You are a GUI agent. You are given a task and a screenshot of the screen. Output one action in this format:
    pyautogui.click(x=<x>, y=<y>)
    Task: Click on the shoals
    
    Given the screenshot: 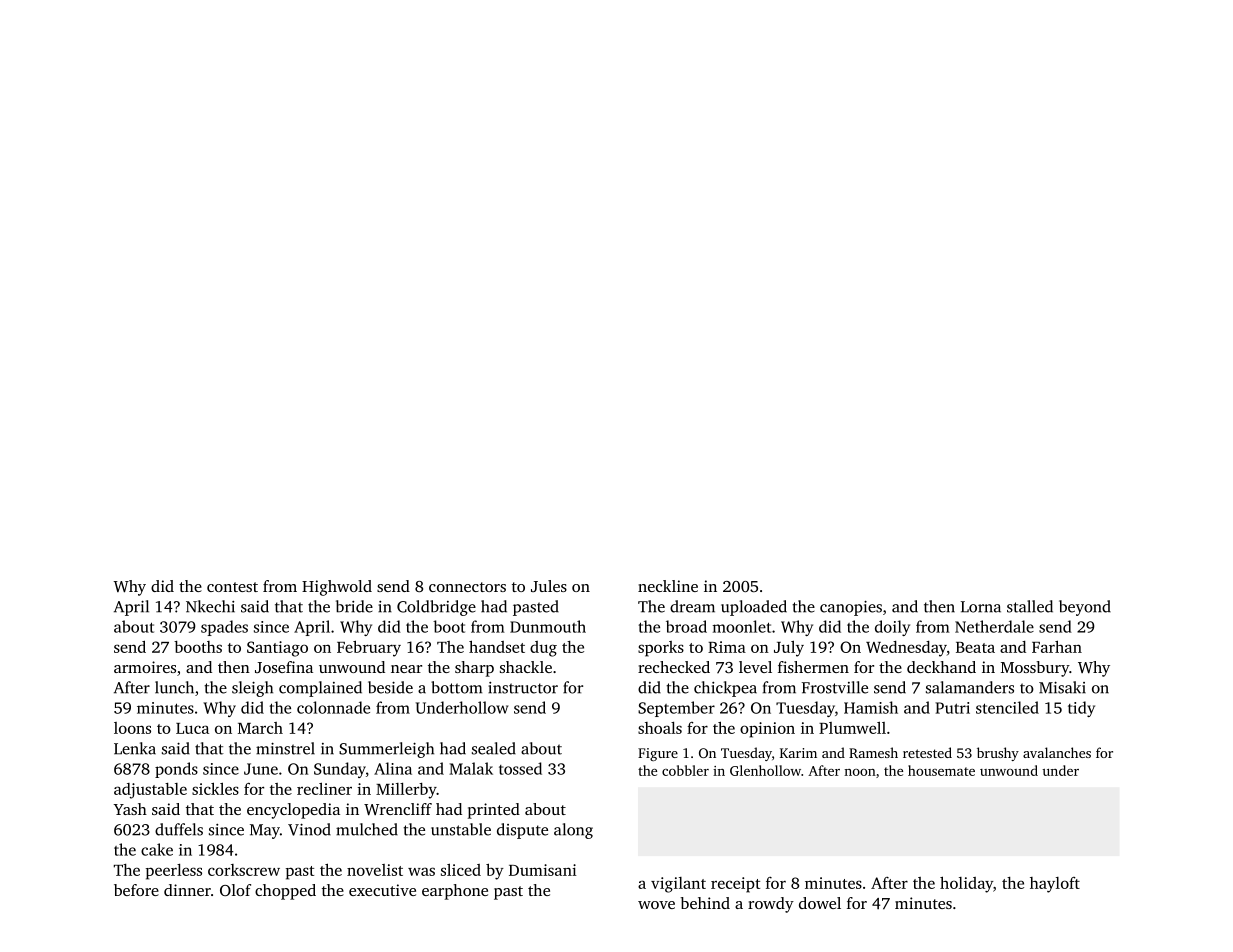 What is the action you would take?
    pyautogui.click(x=660, y=728)
